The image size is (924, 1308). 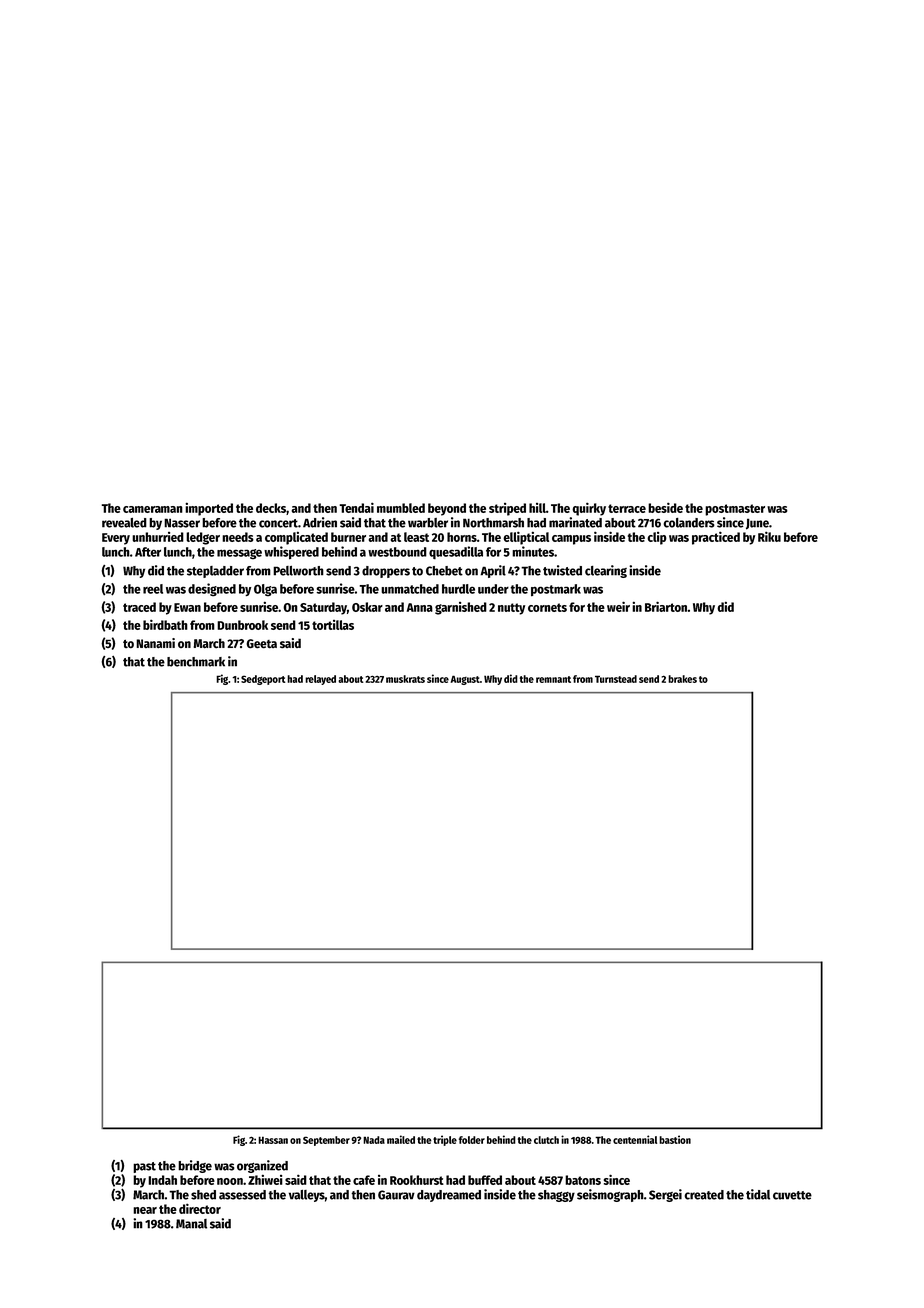 What do you see at coordinates (296, 538) in the document?
I see `complicated` at bounding box center [296, 538].
